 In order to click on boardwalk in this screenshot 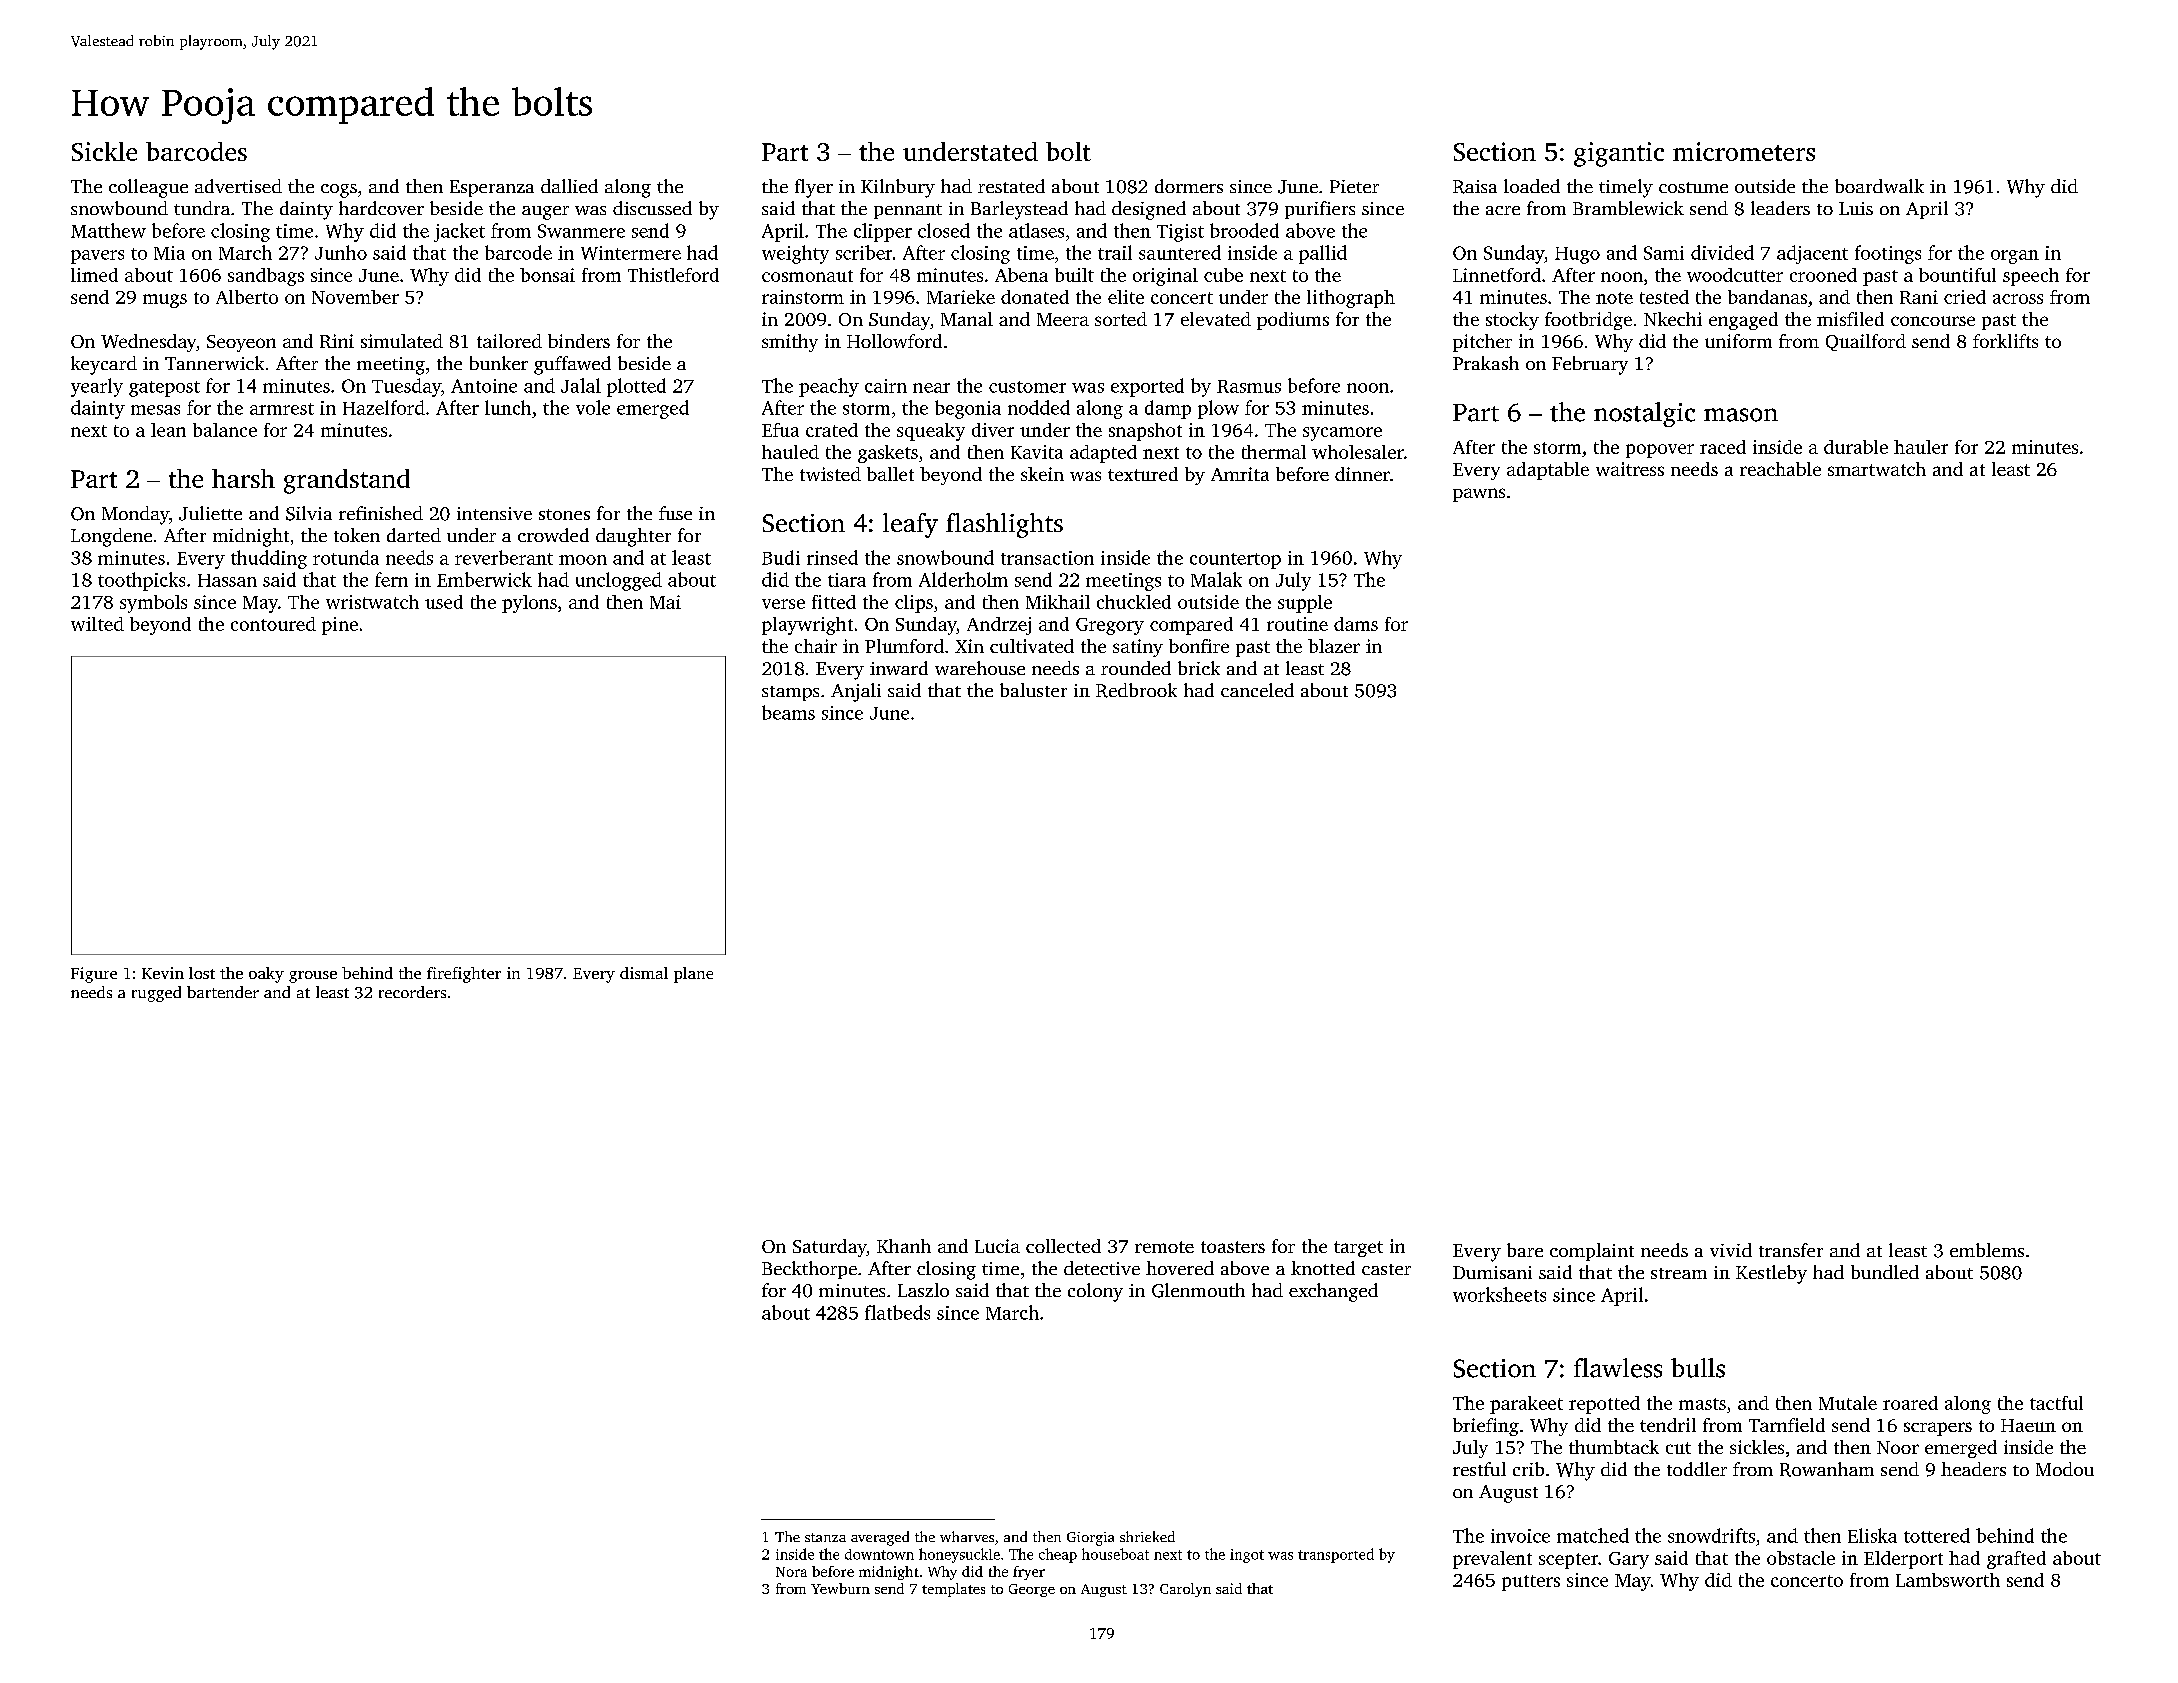, I will do `click(1879, 186)`.
